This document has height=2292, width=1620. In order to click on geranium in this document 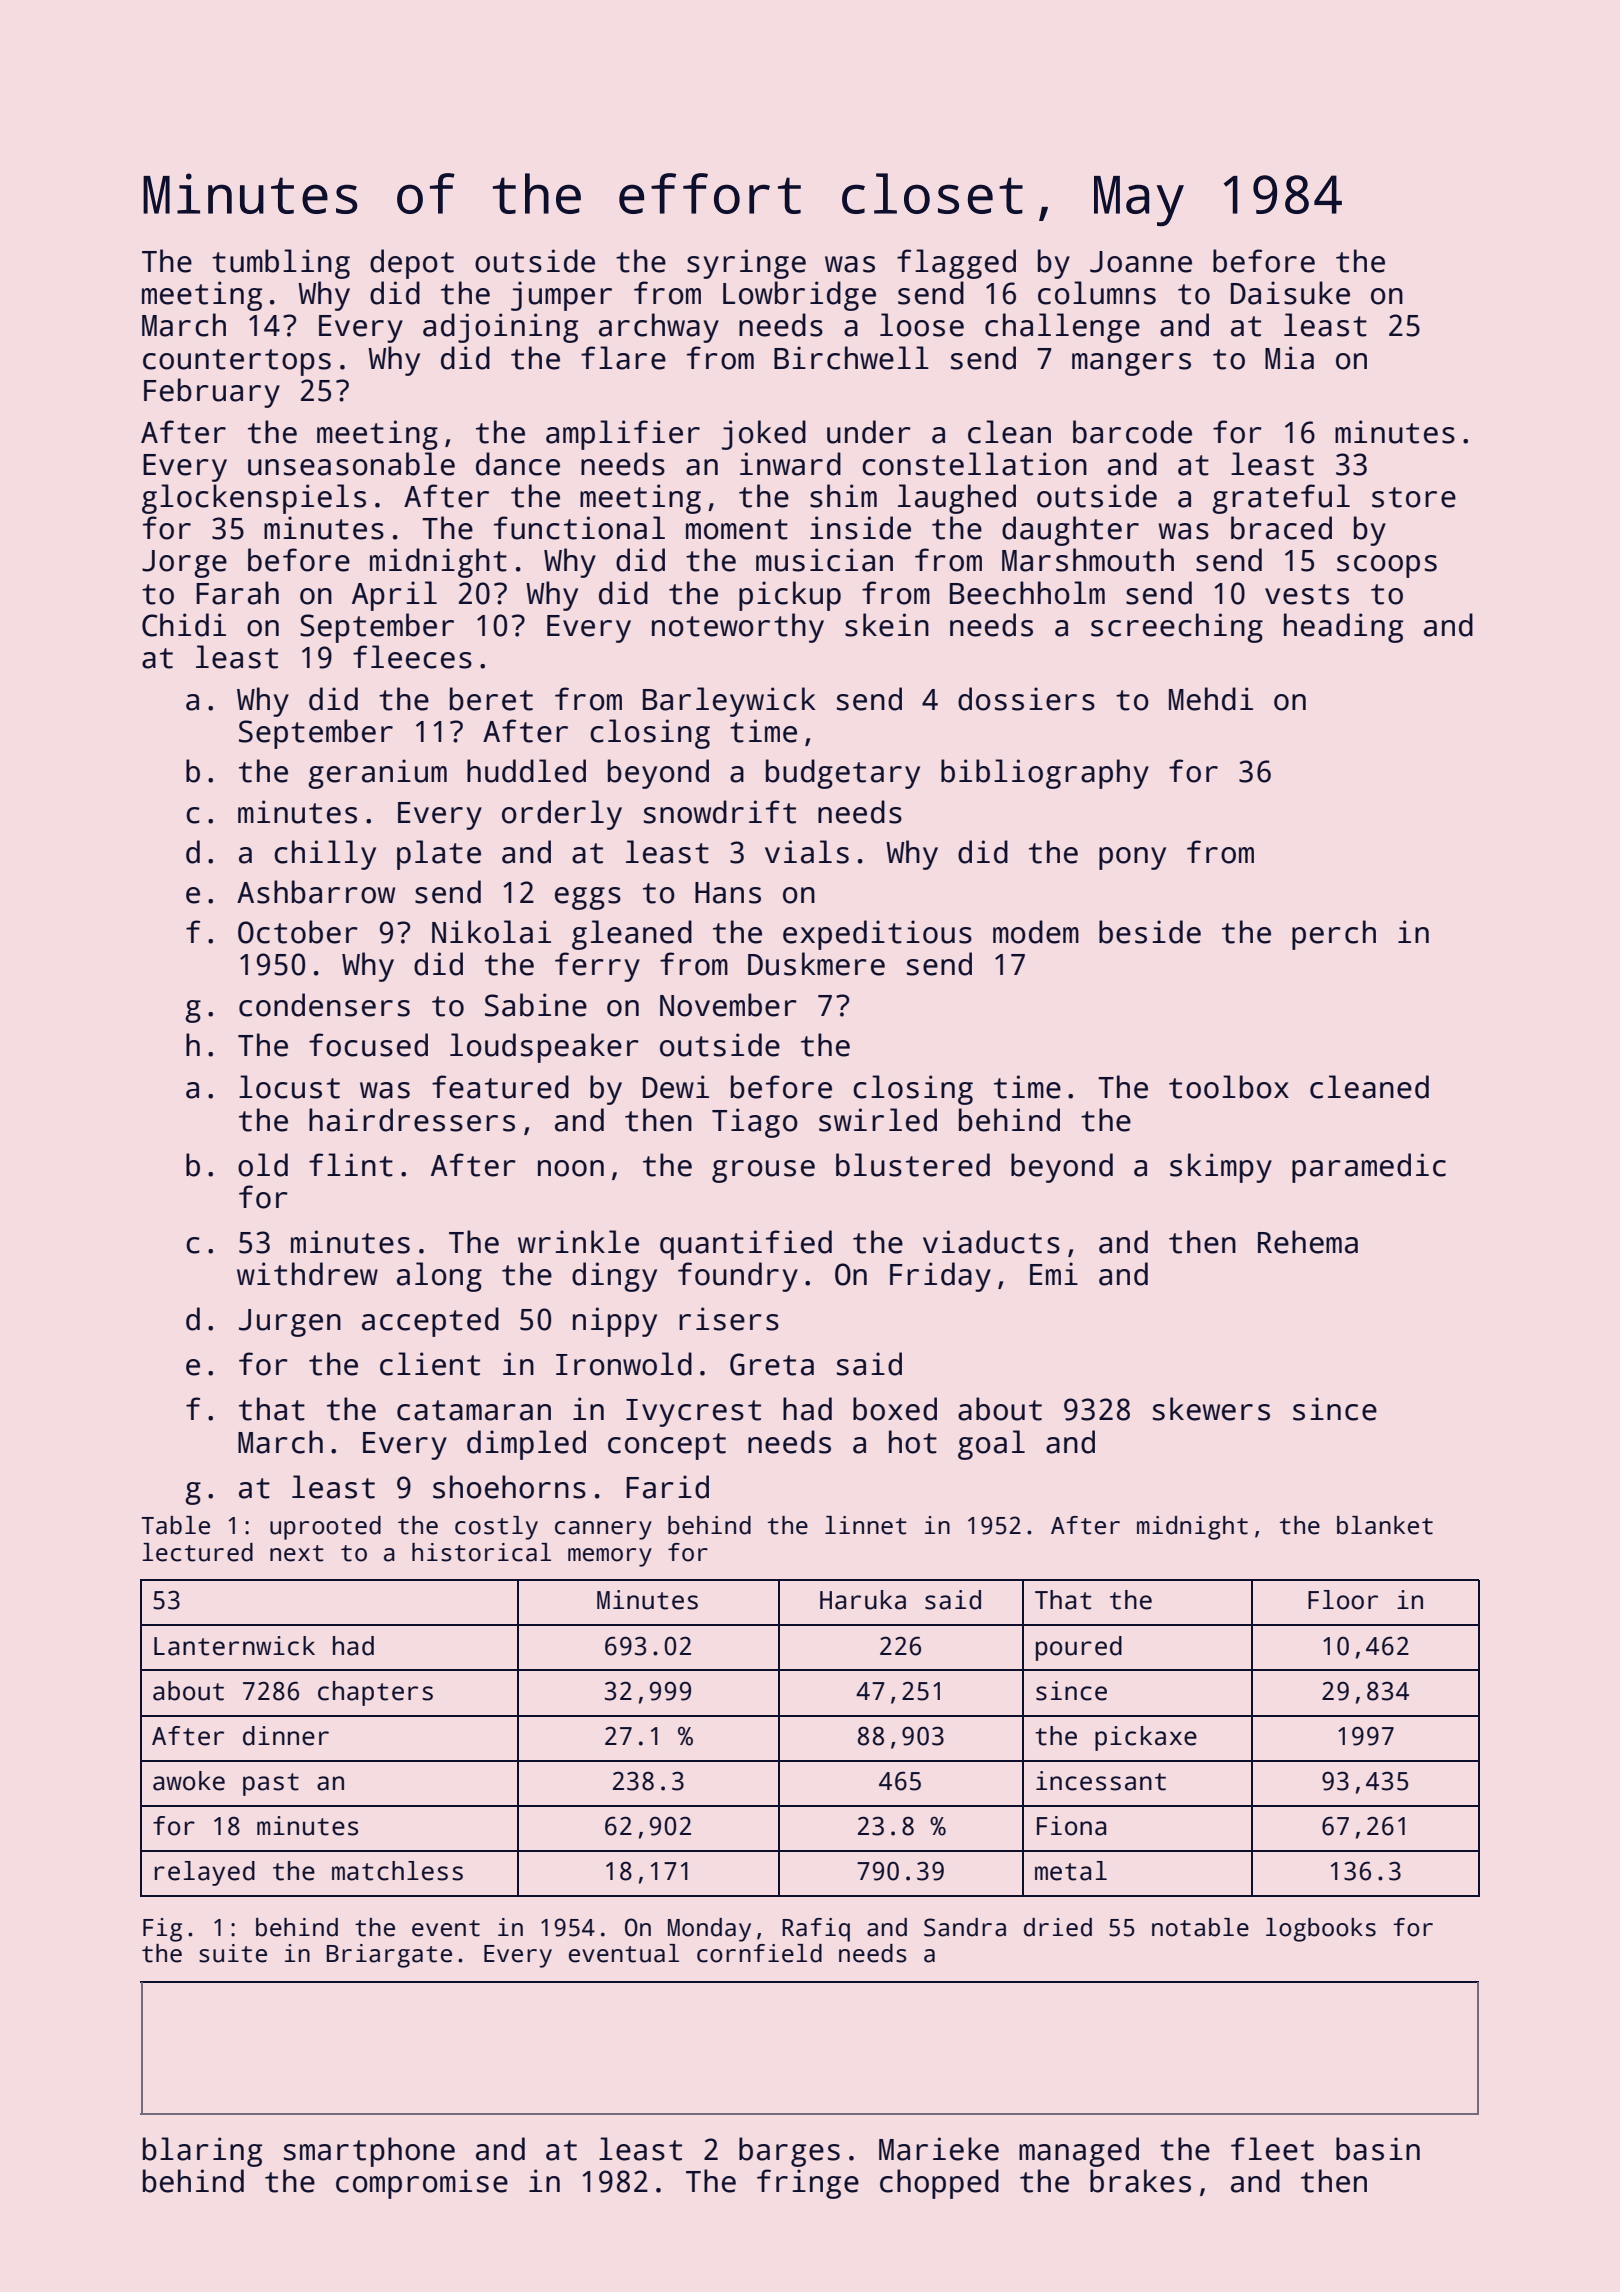, I will do `click(377, 774)`.
